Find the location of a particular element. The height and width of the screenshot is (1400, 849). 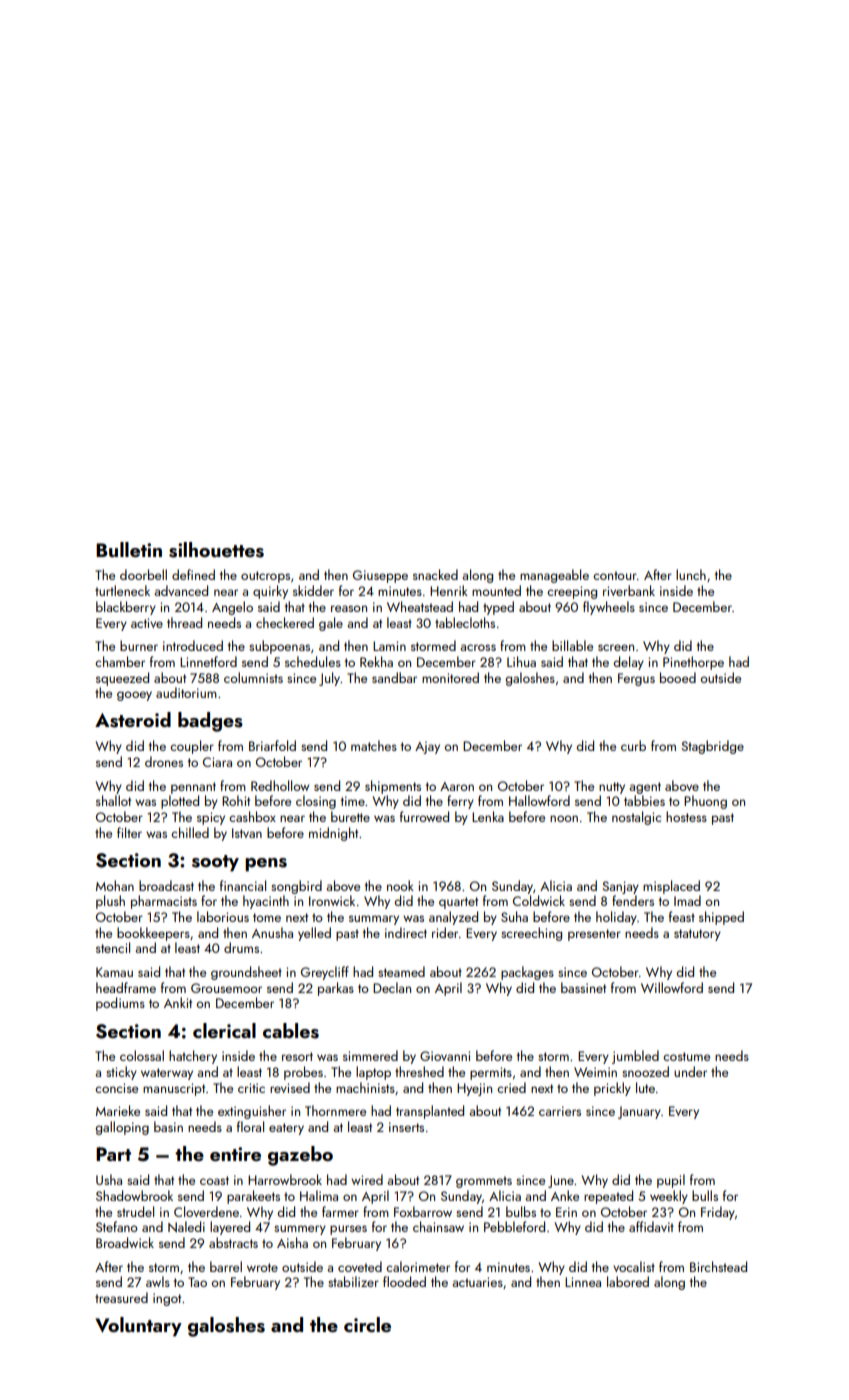

snacked is located at coordinates (435, 574).
